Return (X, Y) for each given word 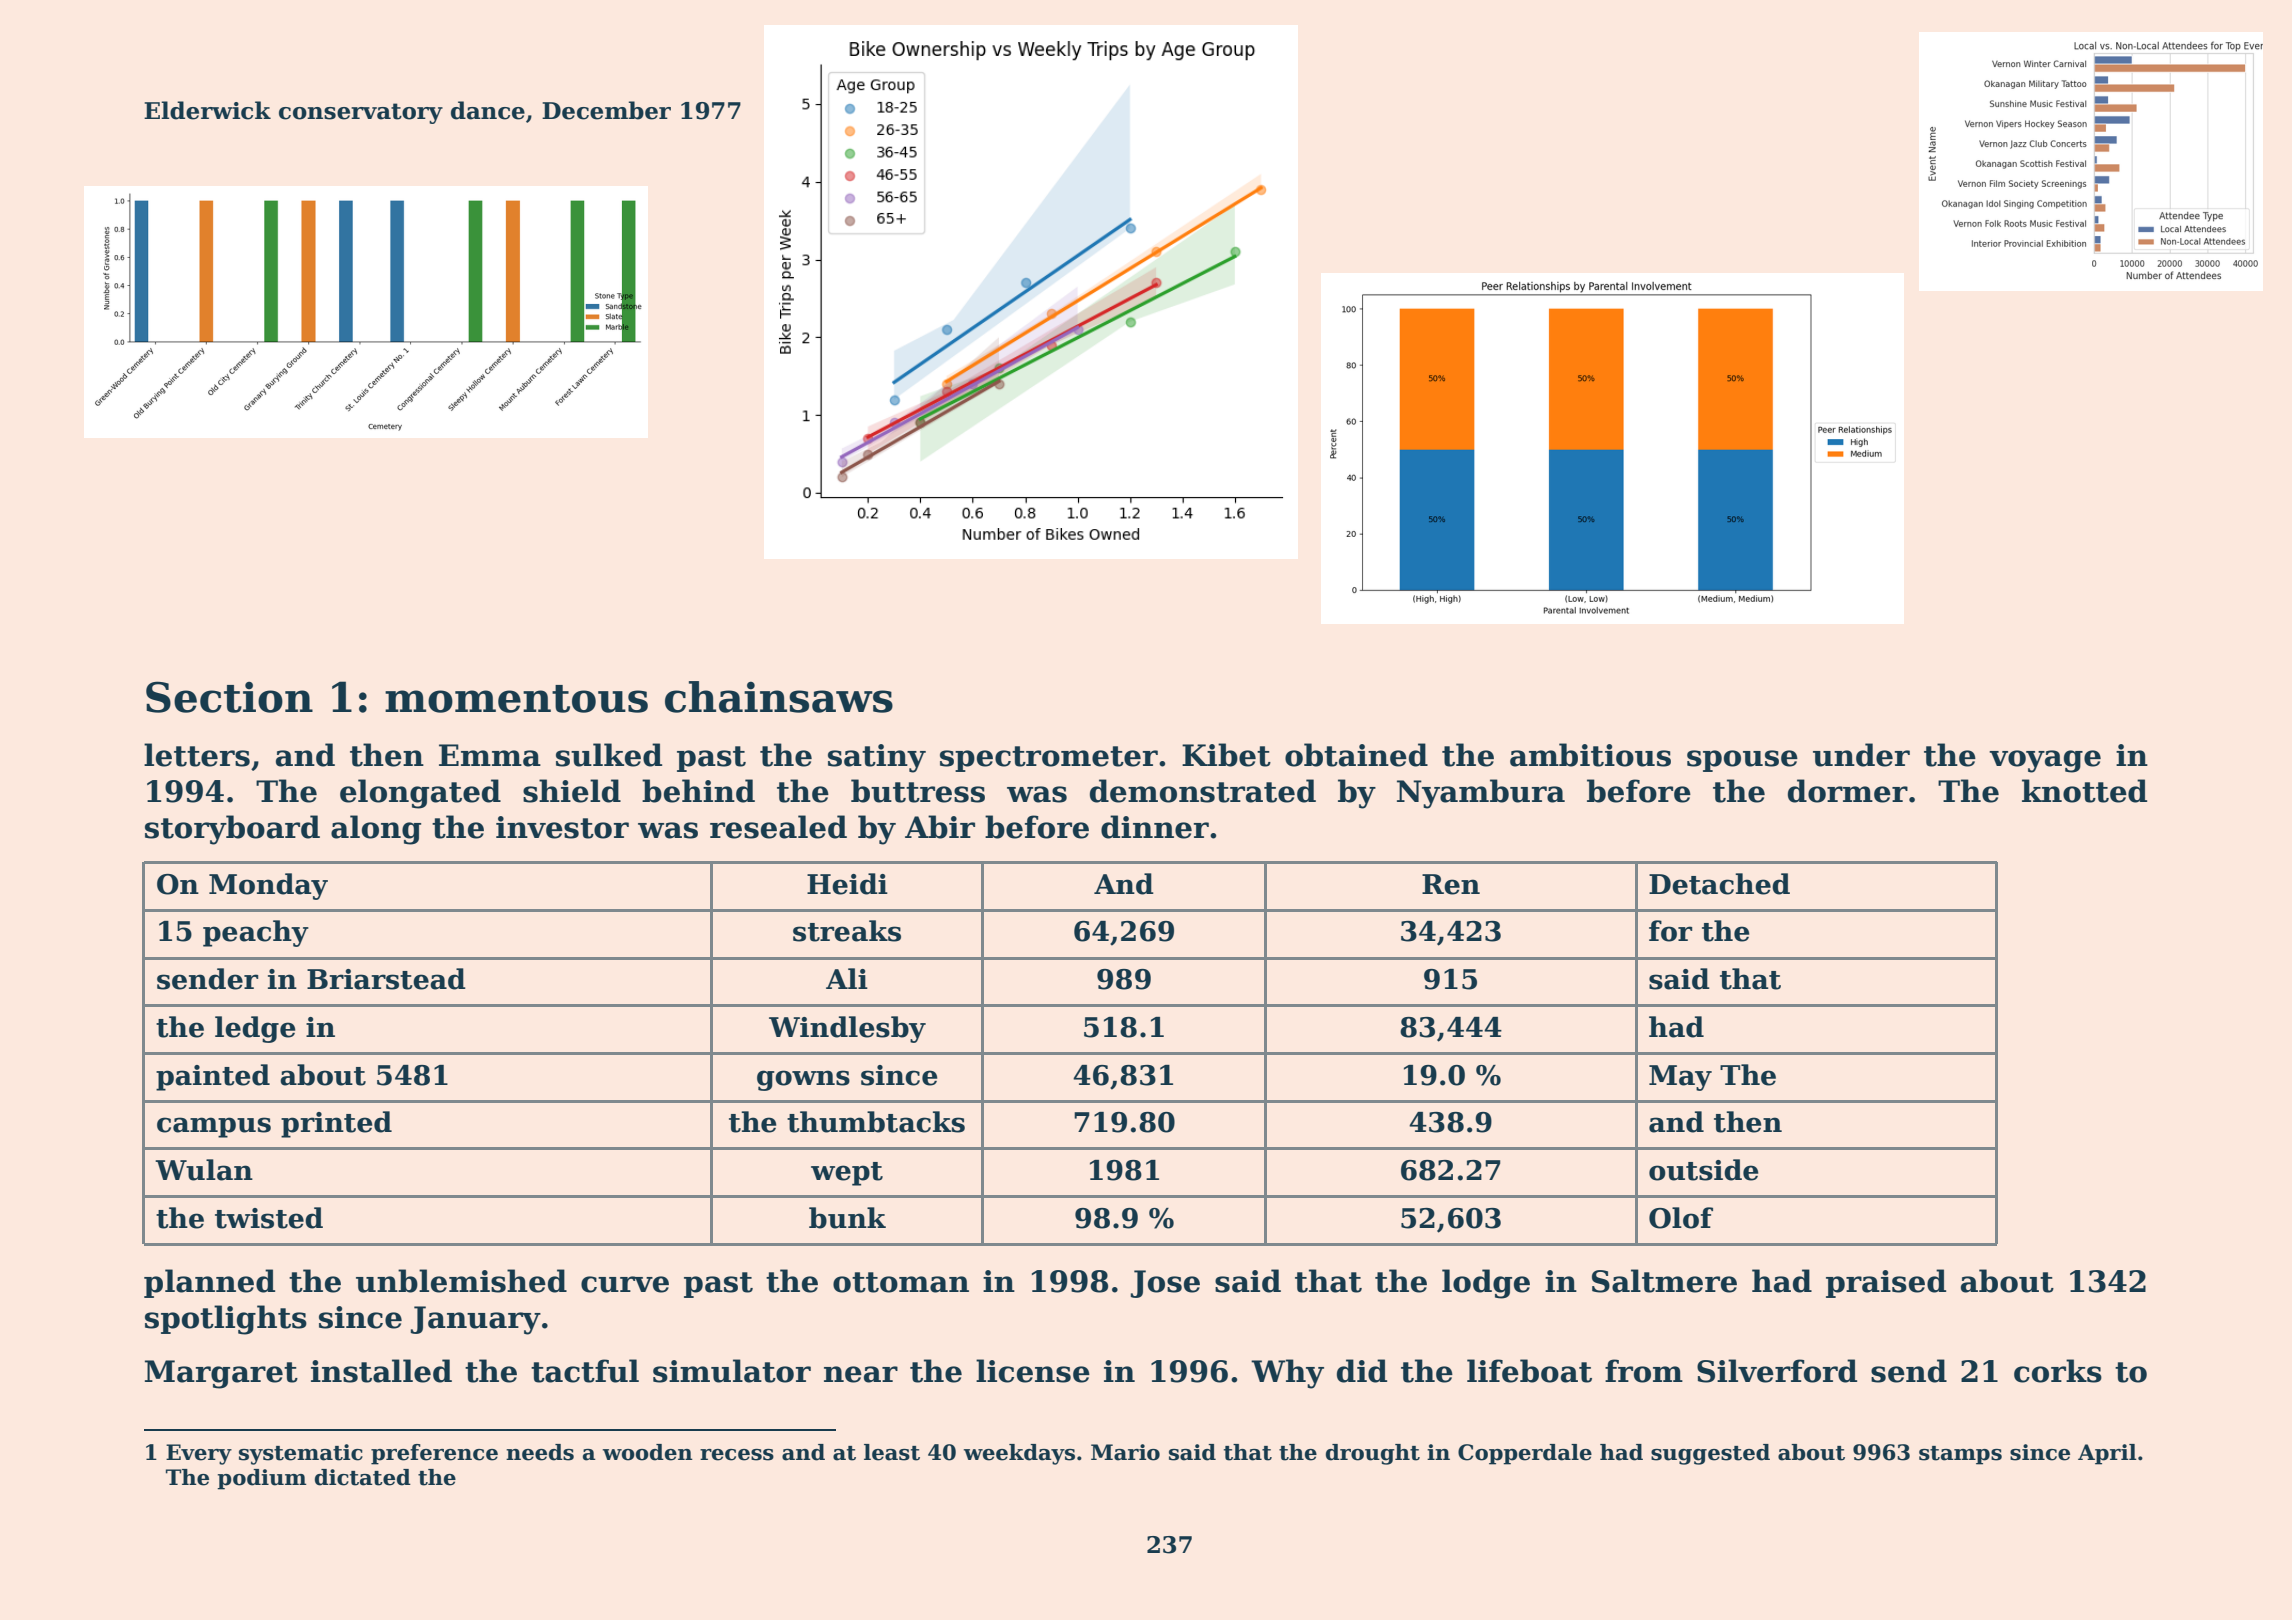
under (1861, 755)
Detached (1719, 884)
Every (199, 1454)
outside (1704, 1170)
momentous (516, 699)
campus (214, 1127)
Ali (847, 978)
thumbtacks (876, 1122)
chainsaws (779, 697)
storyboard (232, 830)
